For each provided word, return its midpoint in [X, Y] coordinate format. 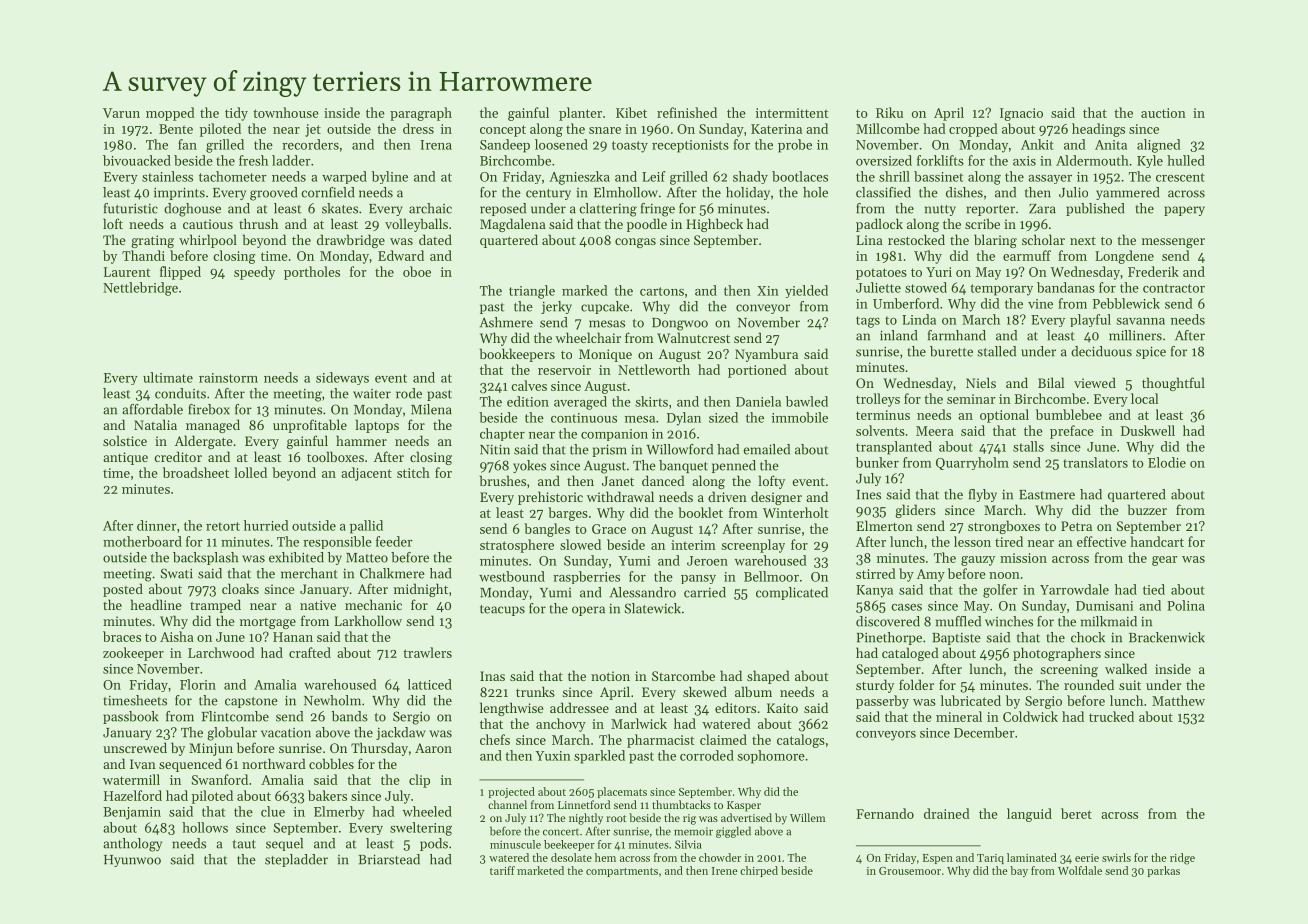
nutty [940, 210]
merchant [309, 573]
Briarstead [389, 859]
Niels [981, 382]
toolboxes [335, 456]
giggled [733, 832]
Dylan [684, 419]
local [1144, 398]
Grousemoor [910, 871]
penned [734, 466]
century [548, 194]
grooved [274, 194]
